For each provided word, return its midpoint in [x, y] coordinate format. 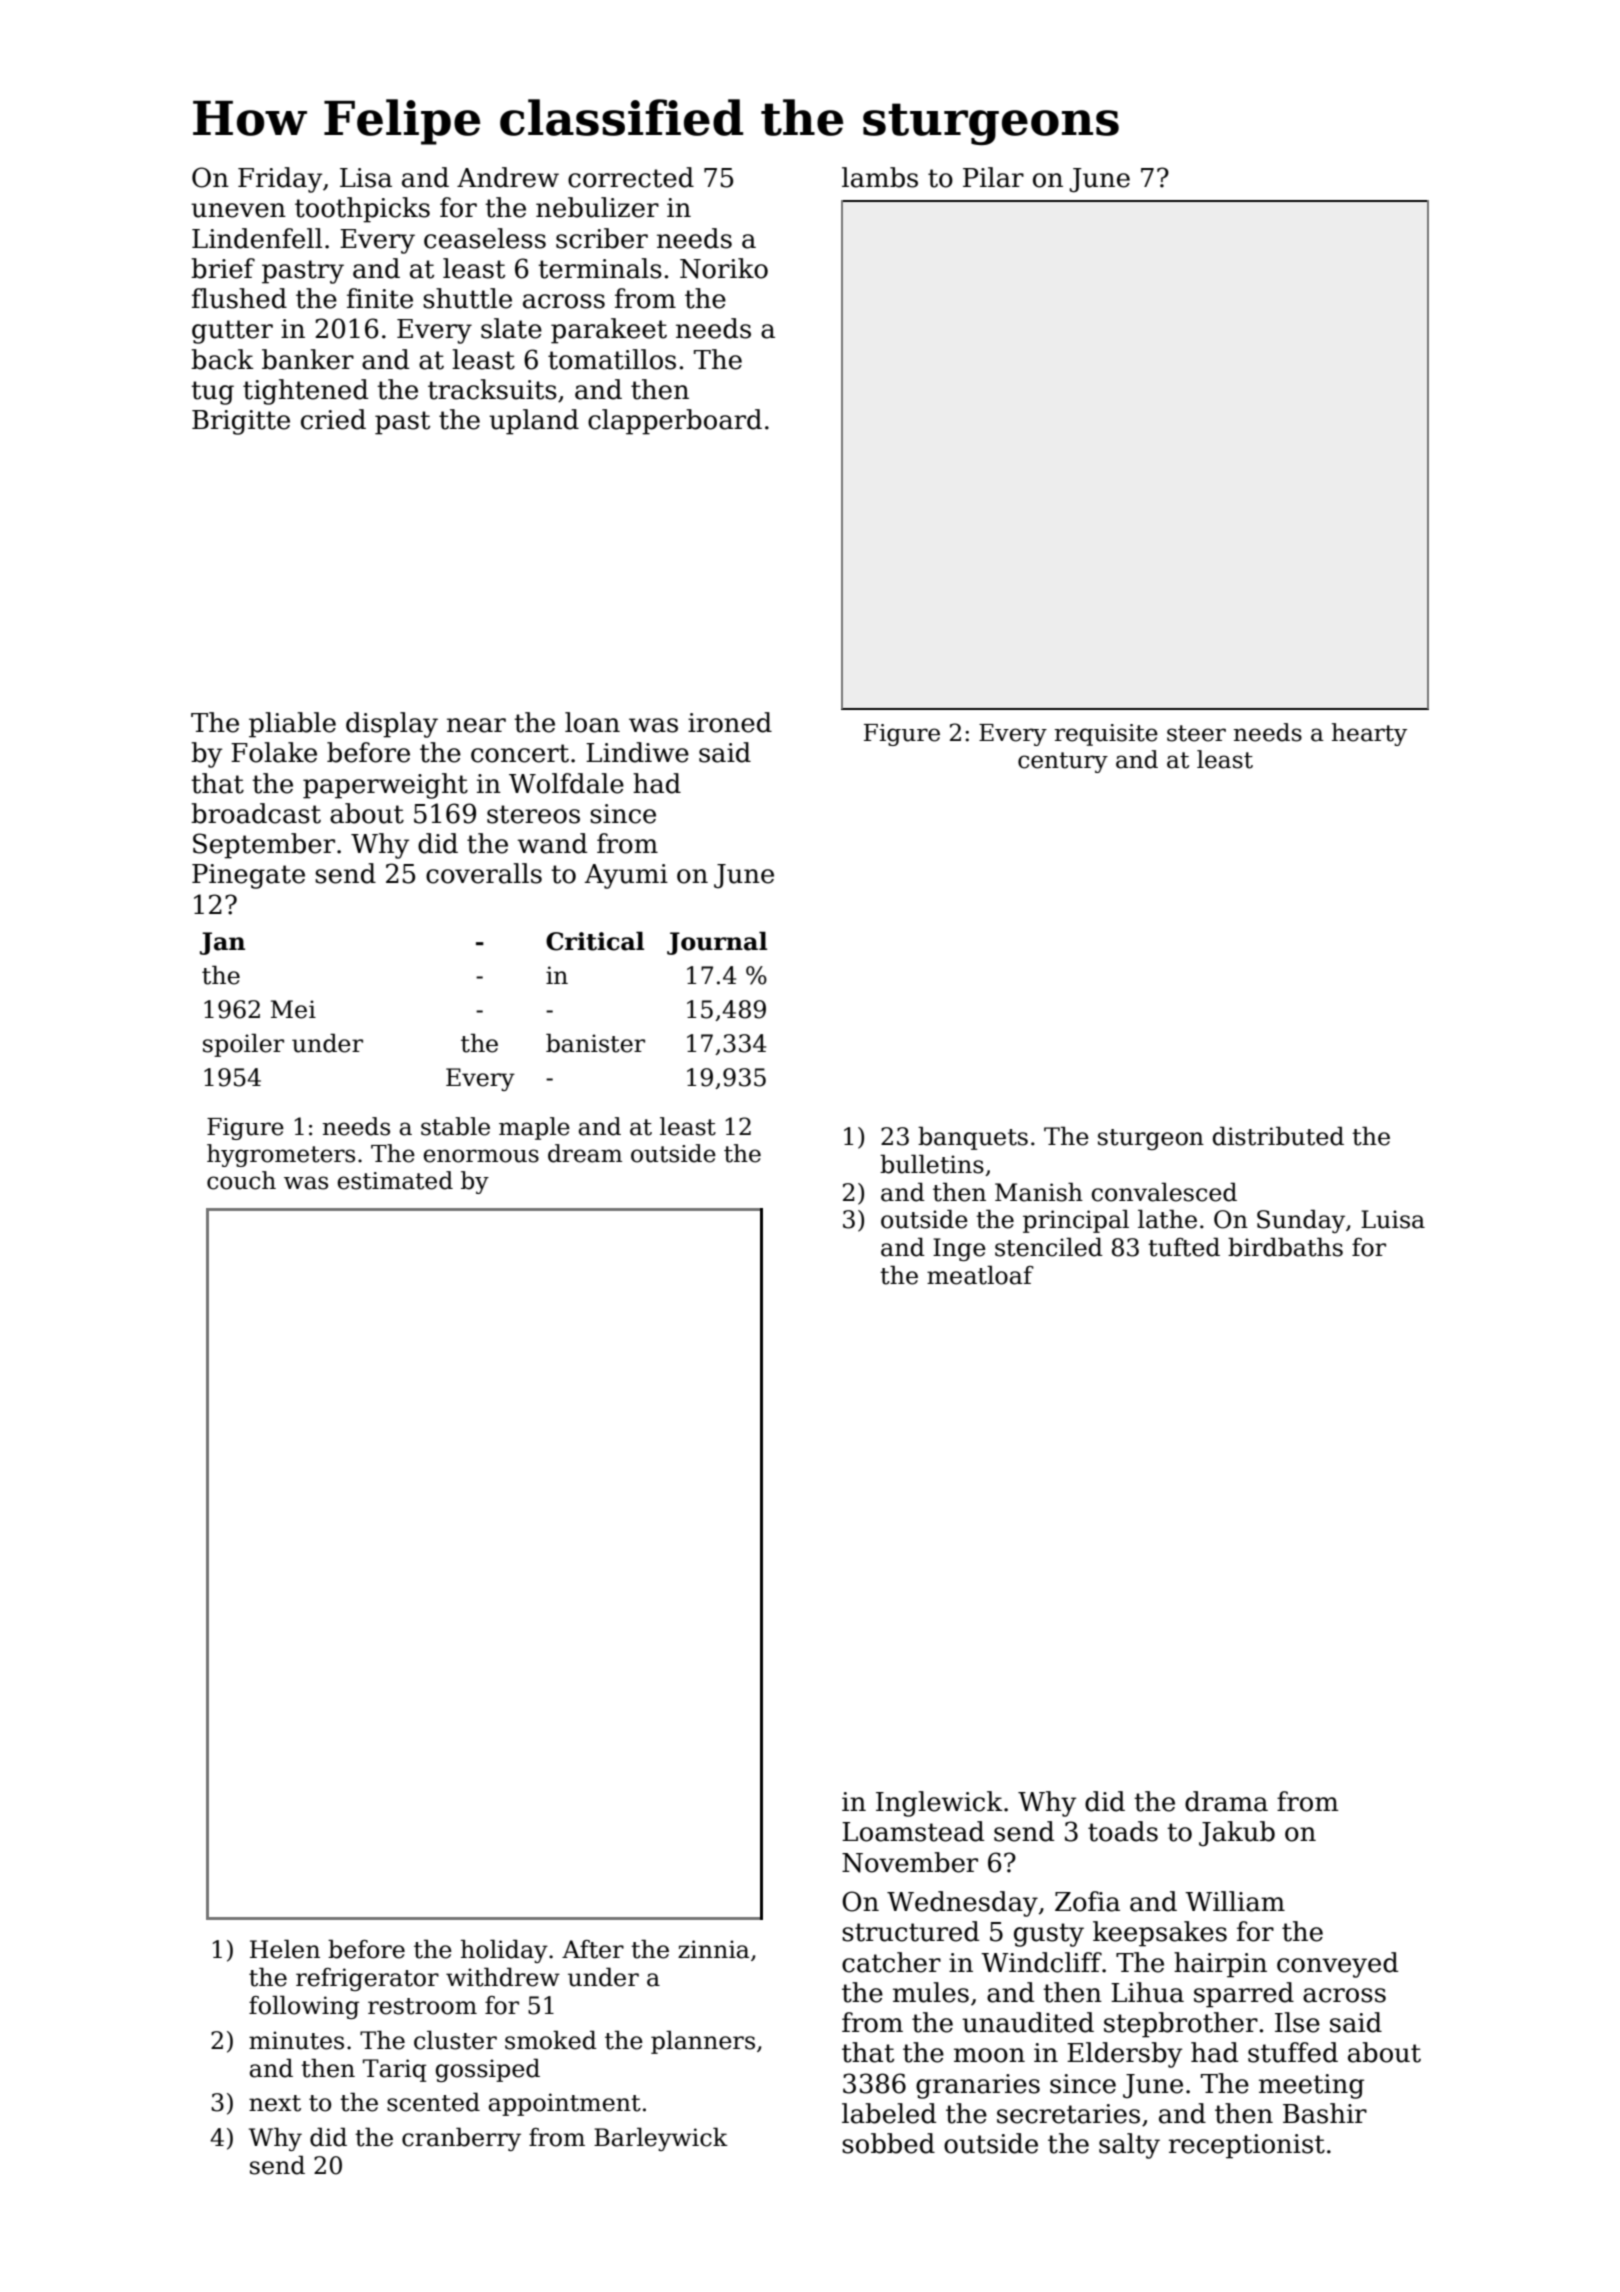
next [275, 2103]
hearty [1369, 734]
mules [931, 1992]
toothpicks [362, 210]
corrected [631, 177]
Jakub [1237, 1833]
